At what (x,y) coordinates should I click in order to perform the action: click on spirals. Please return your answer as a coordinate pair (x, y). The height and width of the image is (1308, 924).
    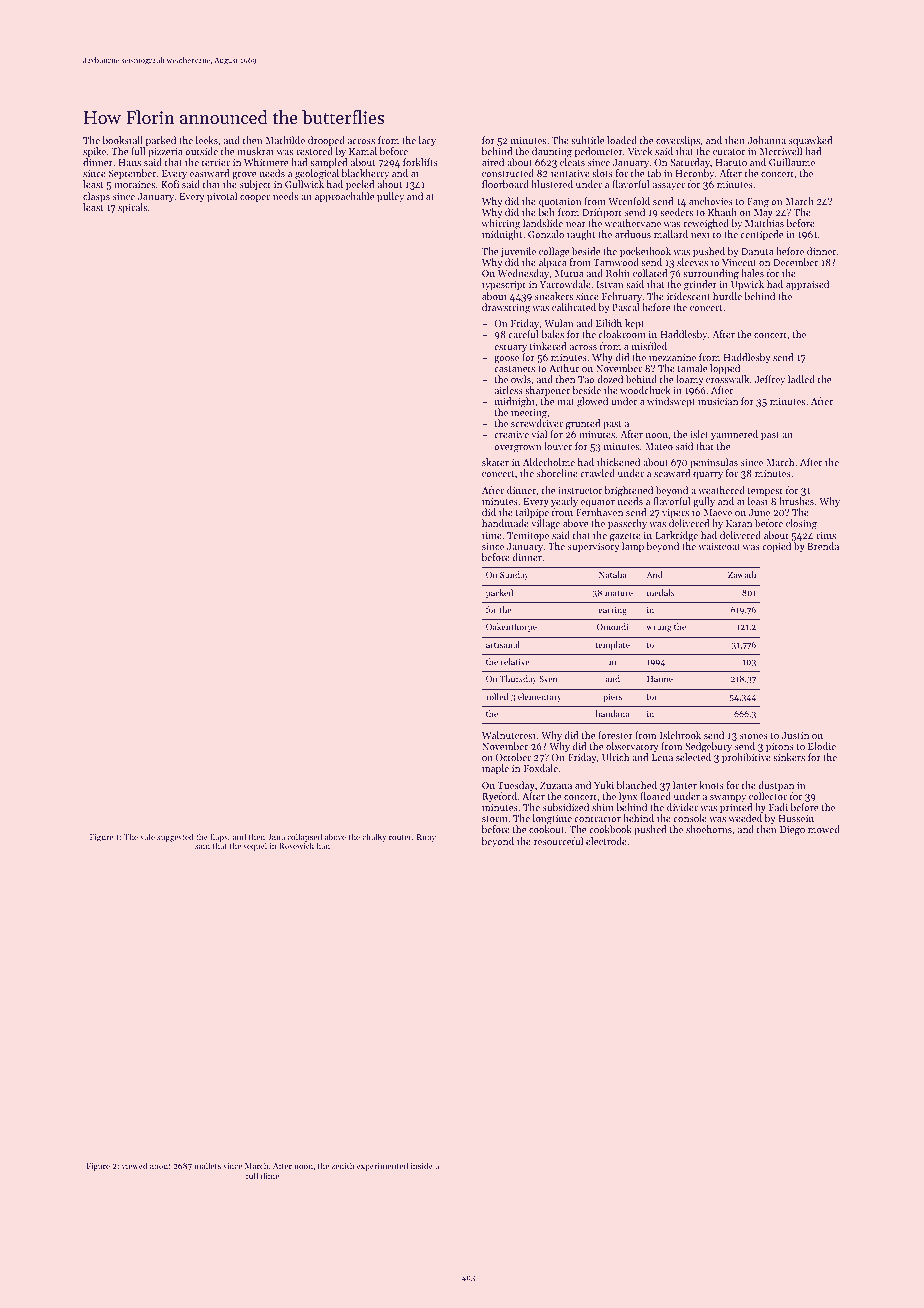
    Looking at the image, I should click on (132, 208).
